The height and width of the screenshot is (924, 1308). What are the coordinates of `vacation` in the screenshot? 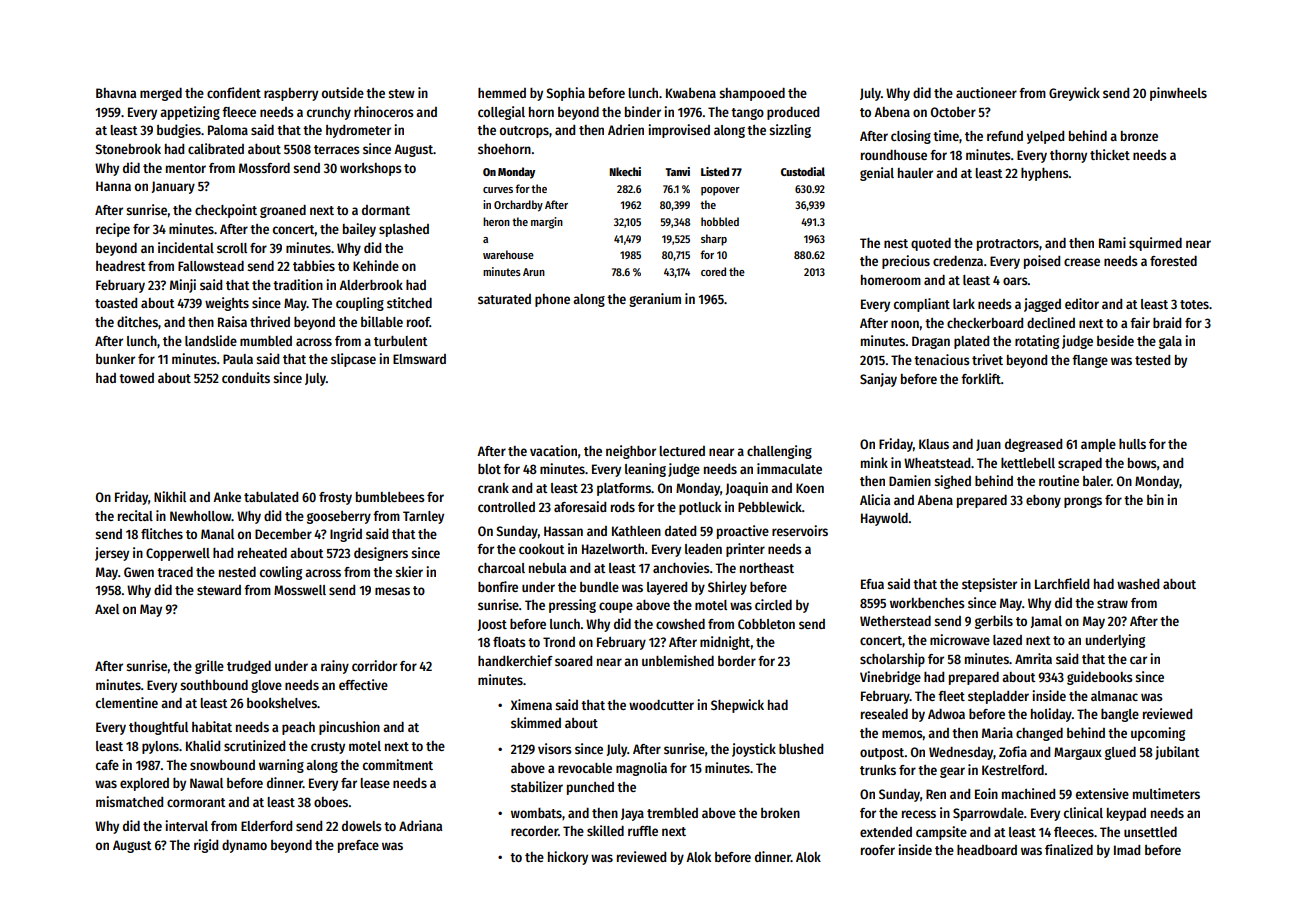 It's located at (553, 450).
